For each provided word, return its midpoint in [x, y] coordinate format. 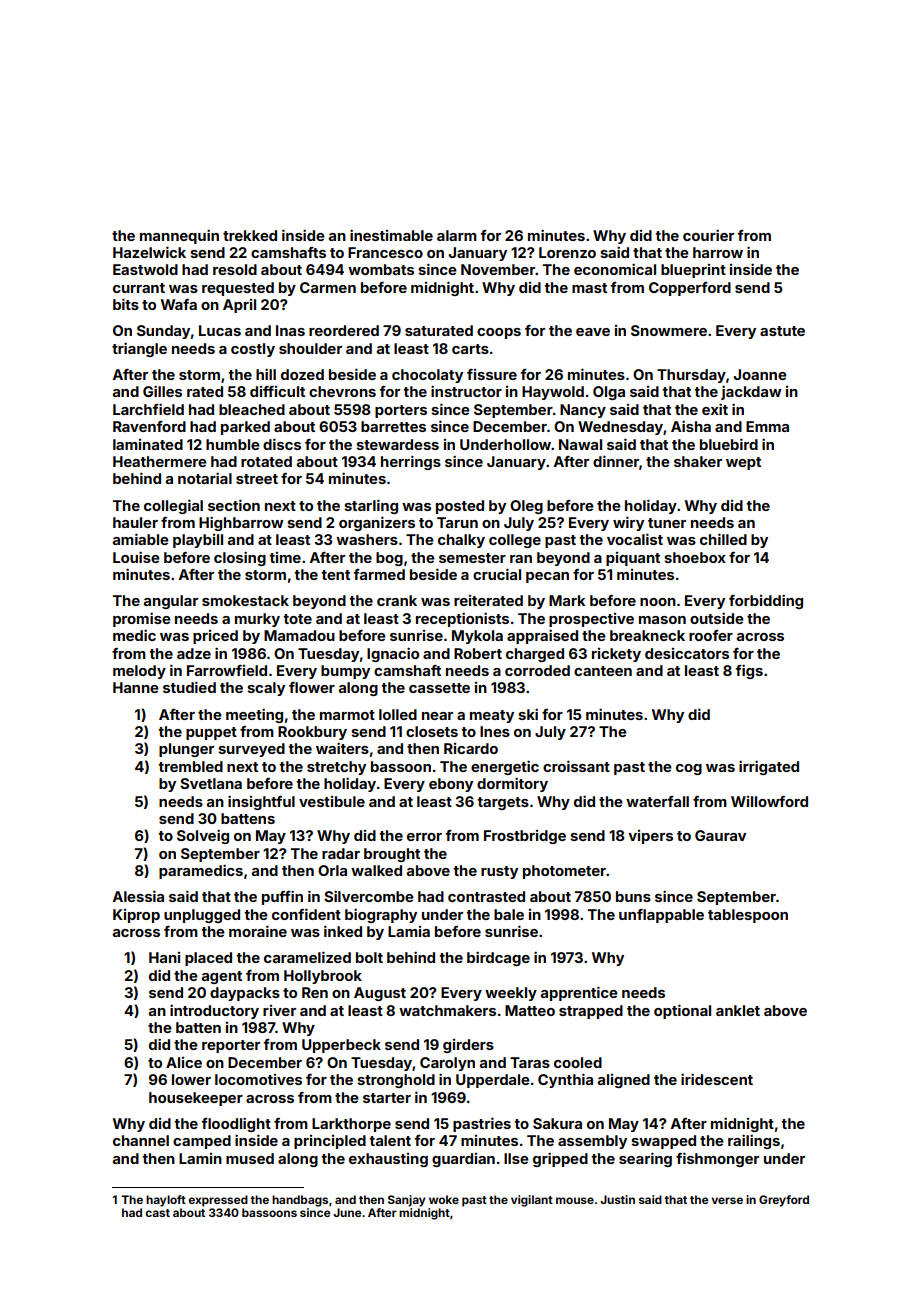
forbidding [766, 601]
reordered [344, 330]
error [424, 837]
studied [189, 687]
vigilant [532, 1201]
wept [743, 463]
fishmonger [717, 1159]
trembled [190, 766]
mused [250, 1158]
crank [397, 600]
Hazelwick [149, 252]
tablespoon [748, 916]
